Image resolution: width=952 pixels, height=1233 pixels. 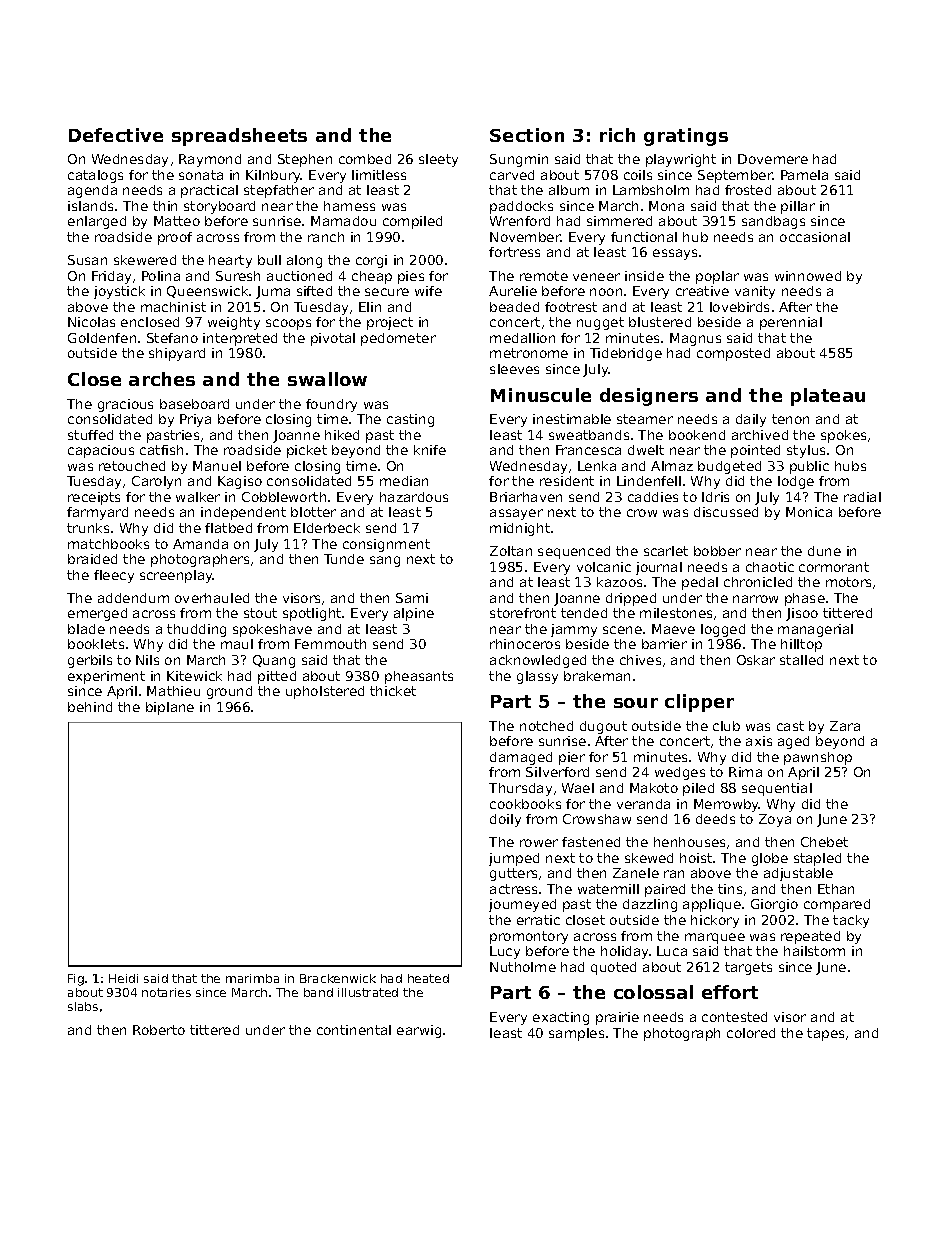 What do you see at coordinates (175, 238) in the screenshot?
I see `proof` at bounding box center [175, 238].
